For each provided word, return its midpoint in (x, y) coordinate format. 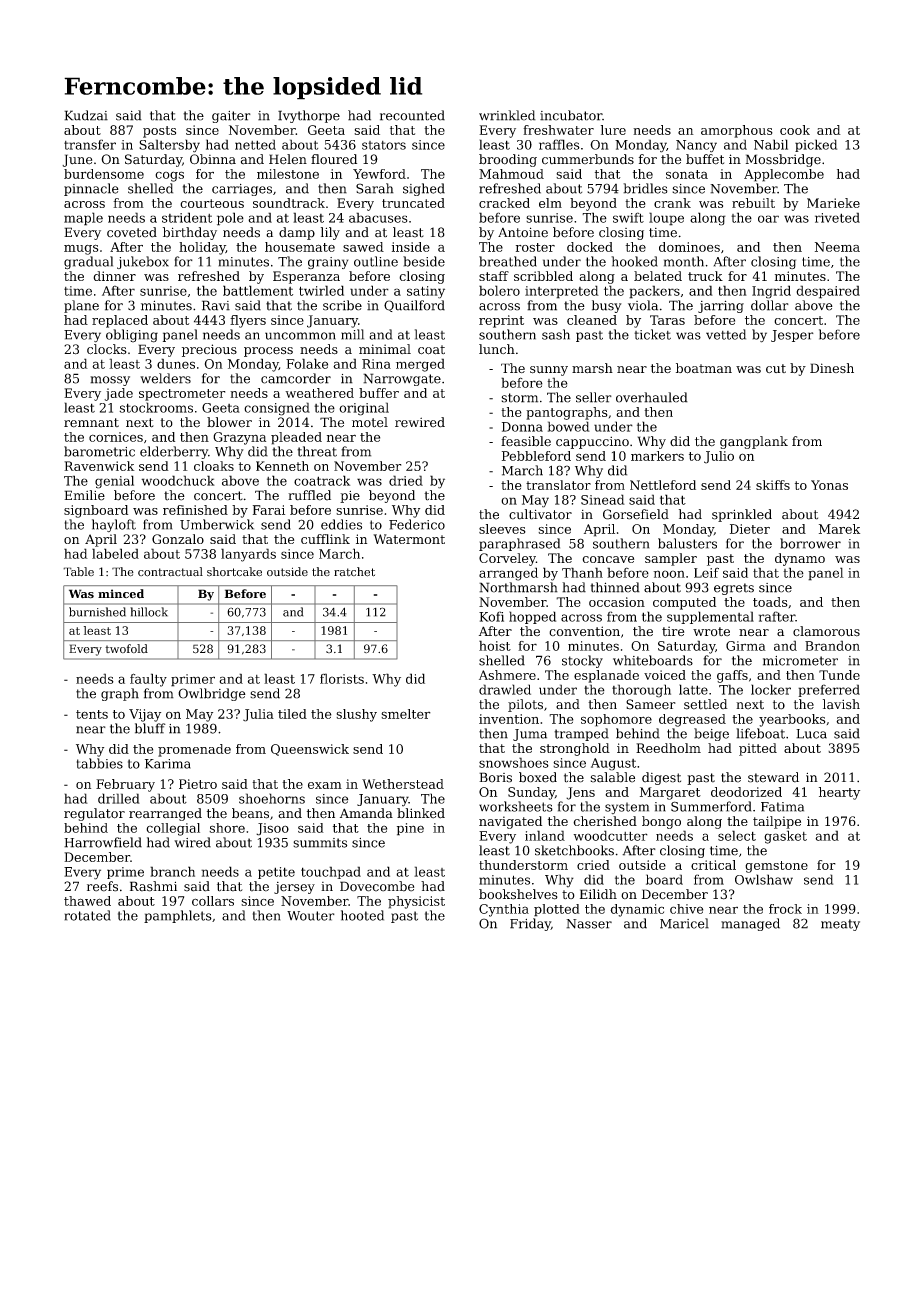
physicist (416, 902)
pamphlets (178, 916)
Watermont (409, 539)
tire (673, 631)
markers (657, 456)
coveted (132, 232)
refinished (195, 510)
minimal (385, 349)
